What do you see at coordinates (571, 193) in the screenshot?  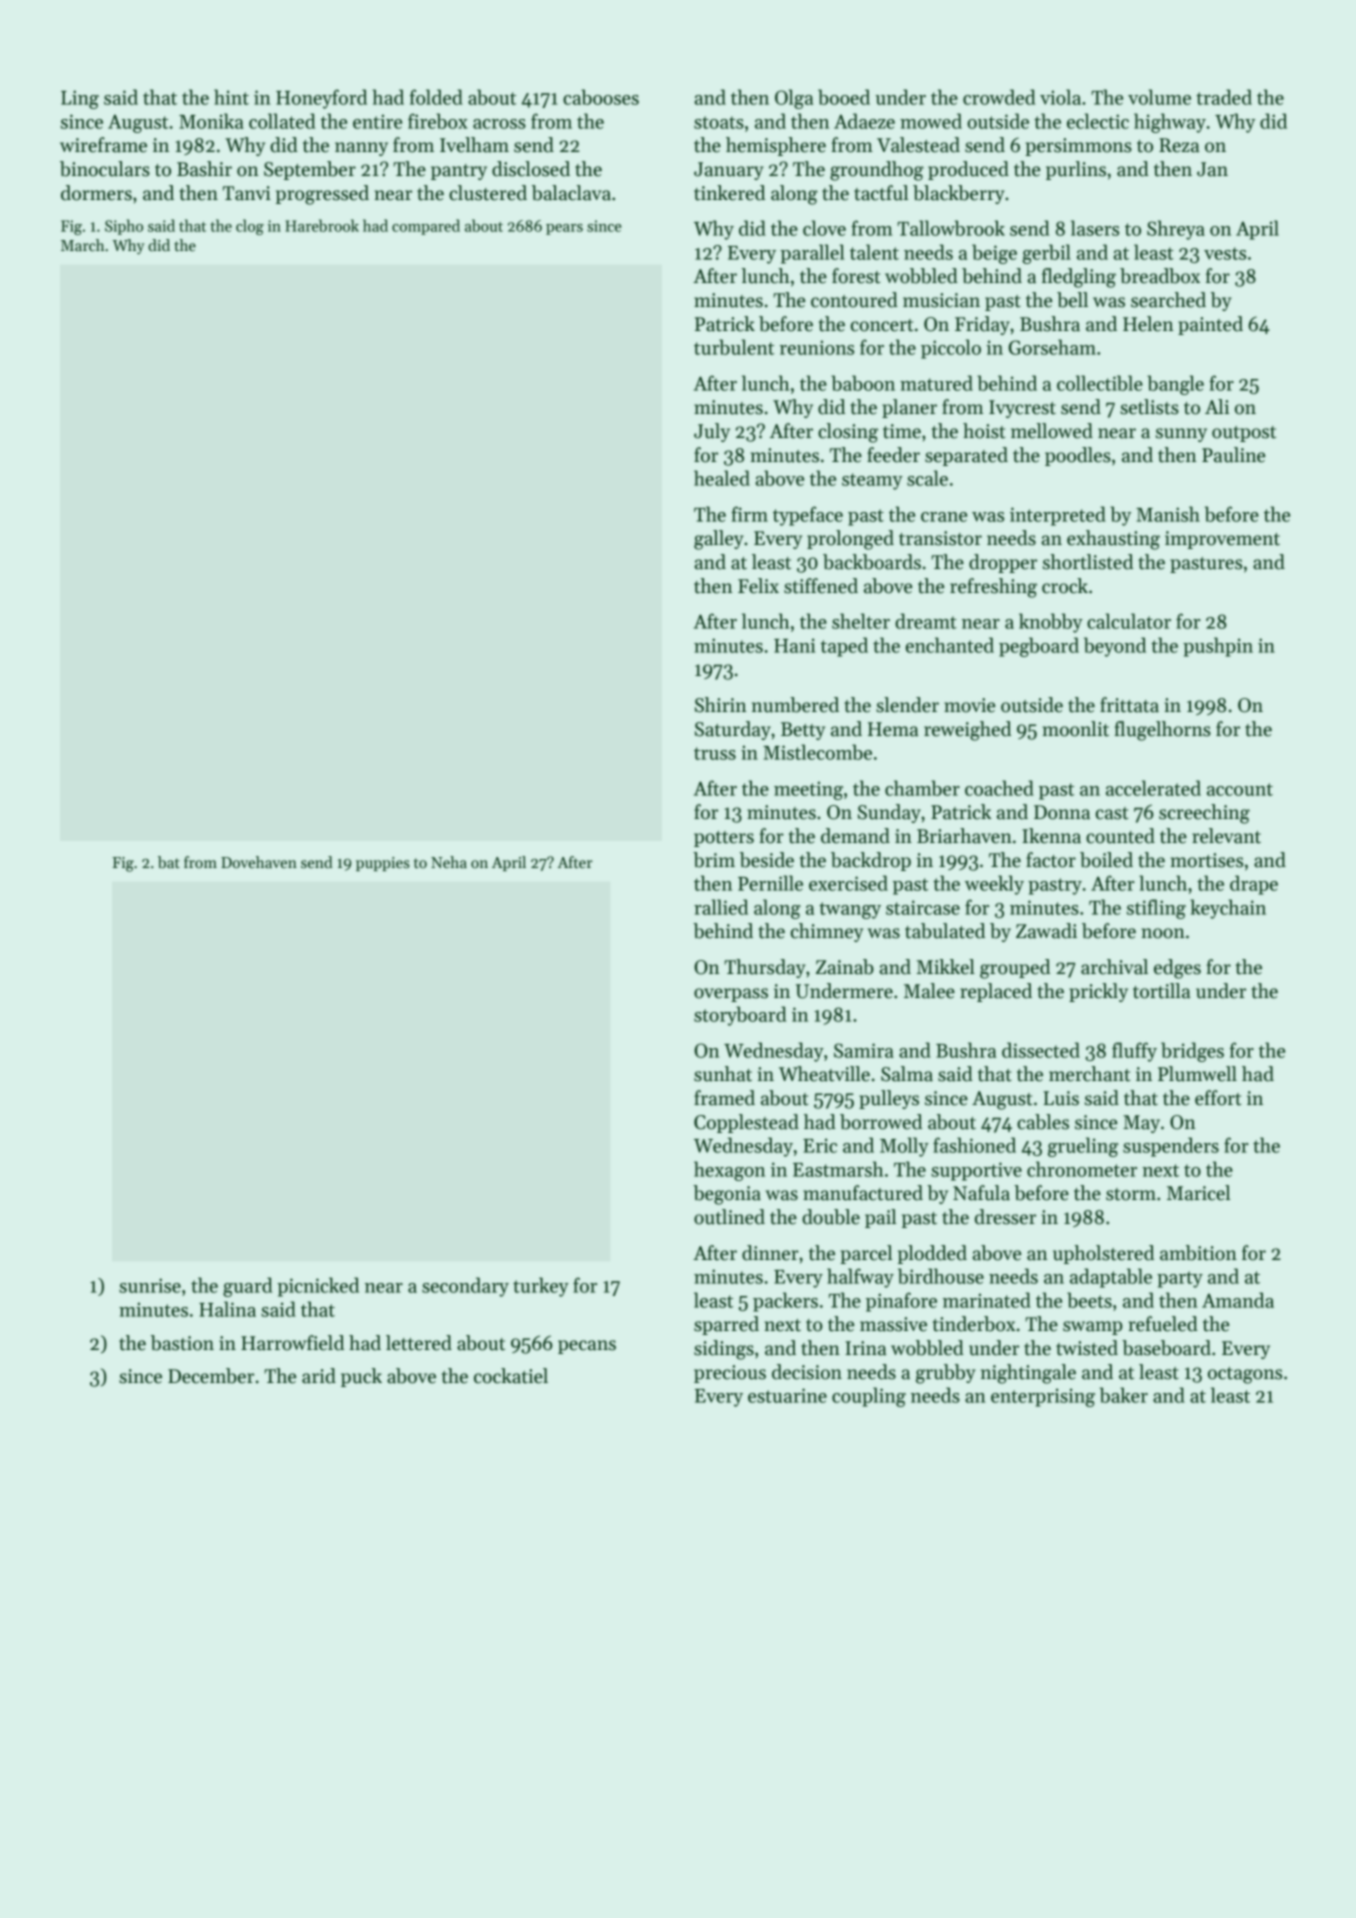 I see `balaclava` at bounding box center [571, 193].
